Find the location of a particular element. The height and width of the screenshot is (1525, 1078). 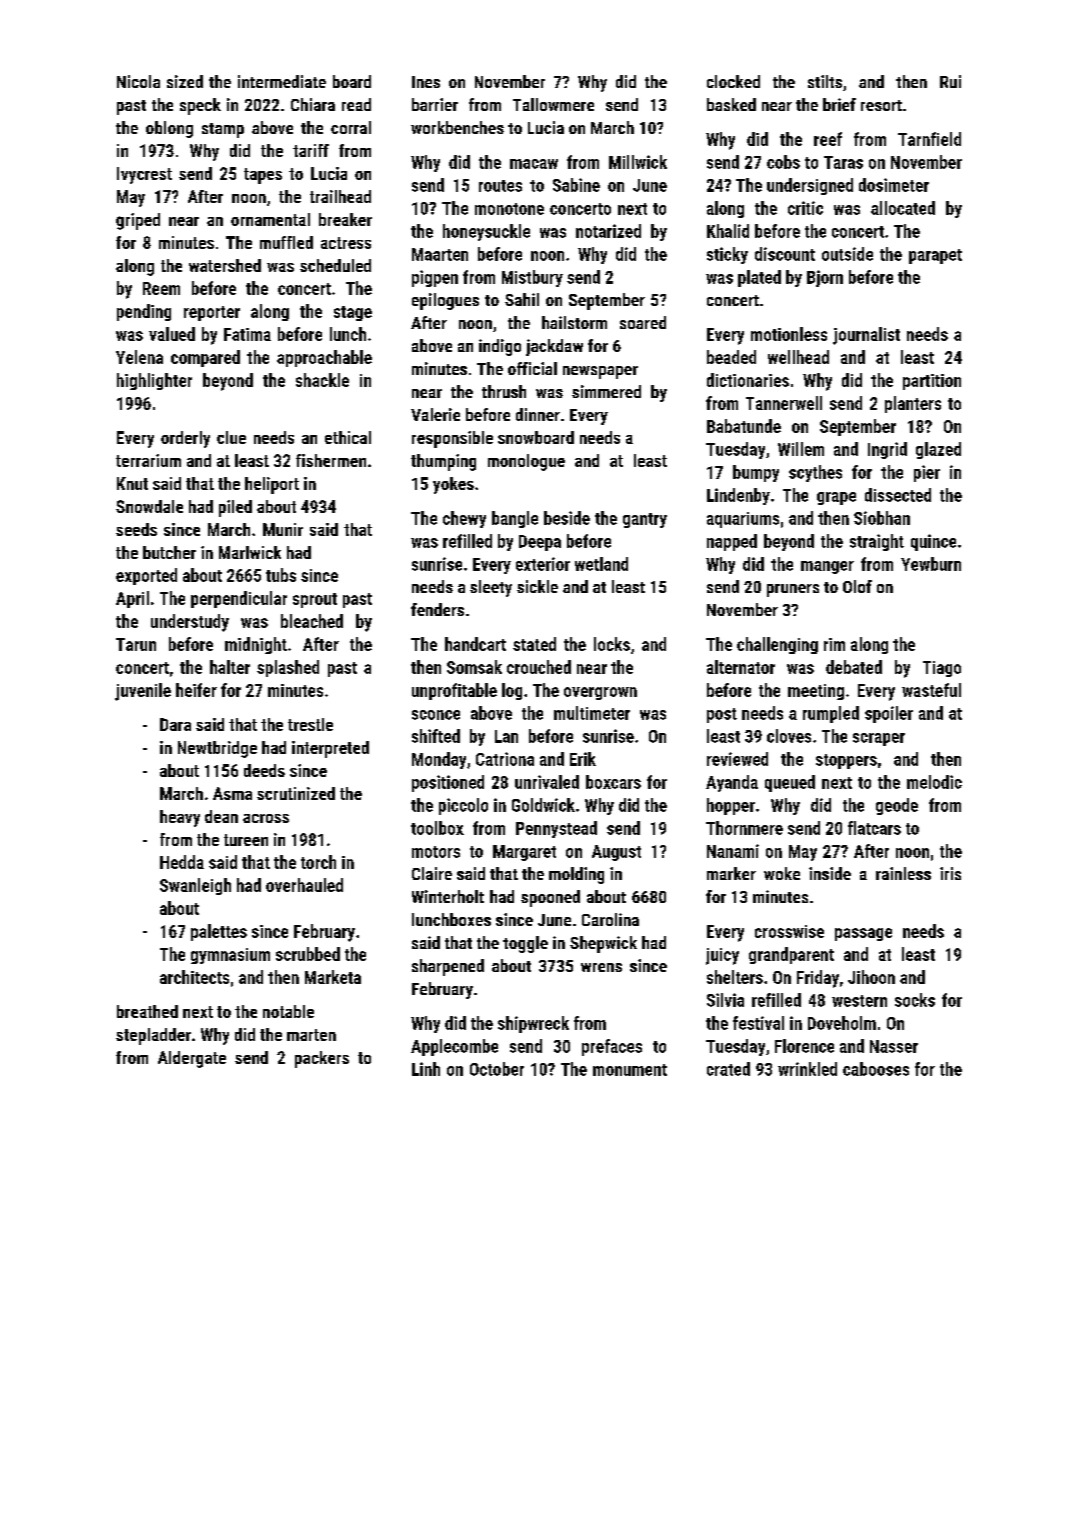

crated is located at coordinates (728, 1069).
